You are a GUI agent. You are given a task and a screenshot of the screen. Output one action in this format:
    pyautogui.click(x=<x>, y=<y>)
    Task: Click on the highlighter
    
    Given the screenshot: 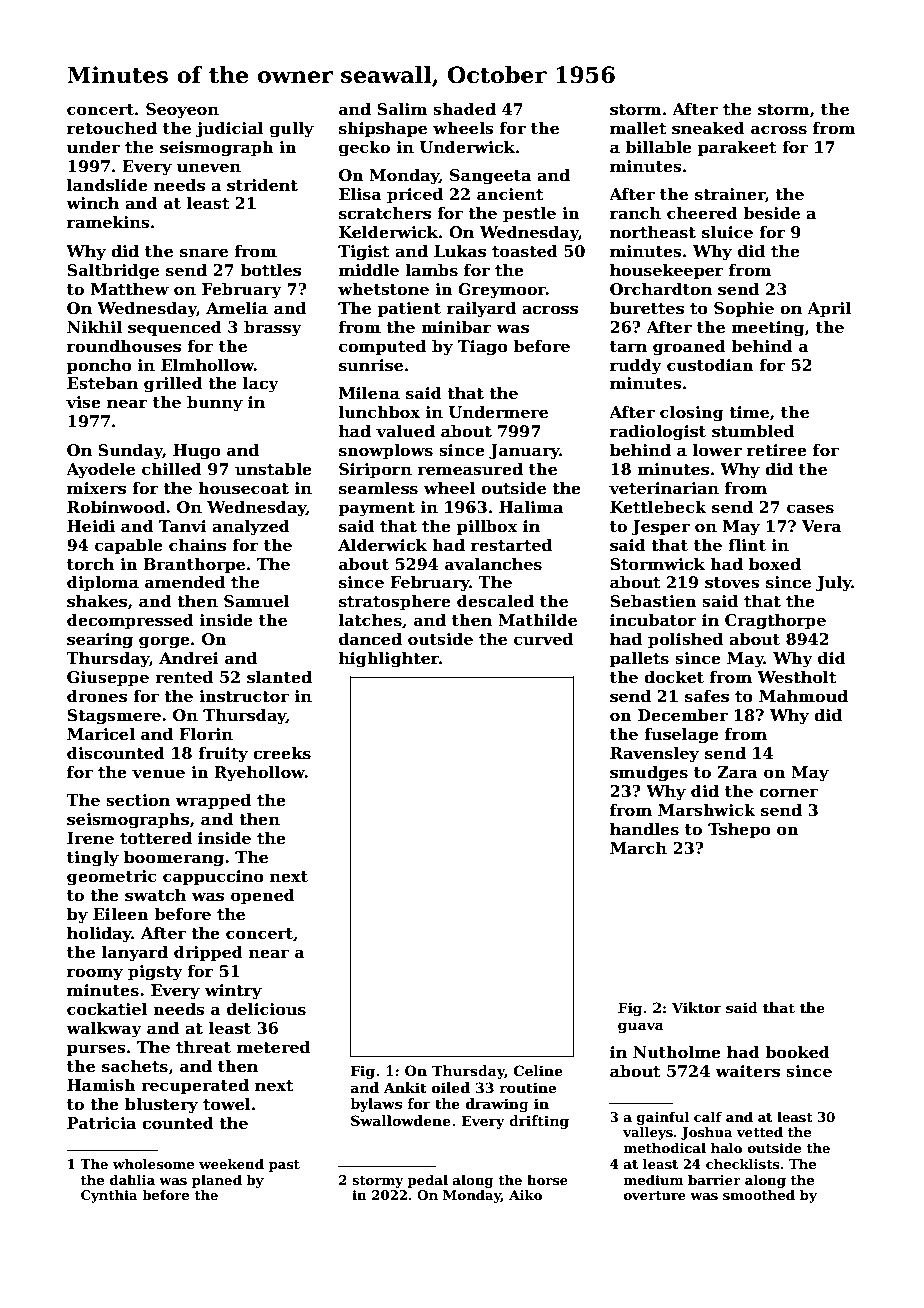 What is the action you would take?
    pyautogui.click(x=389, y=660)
